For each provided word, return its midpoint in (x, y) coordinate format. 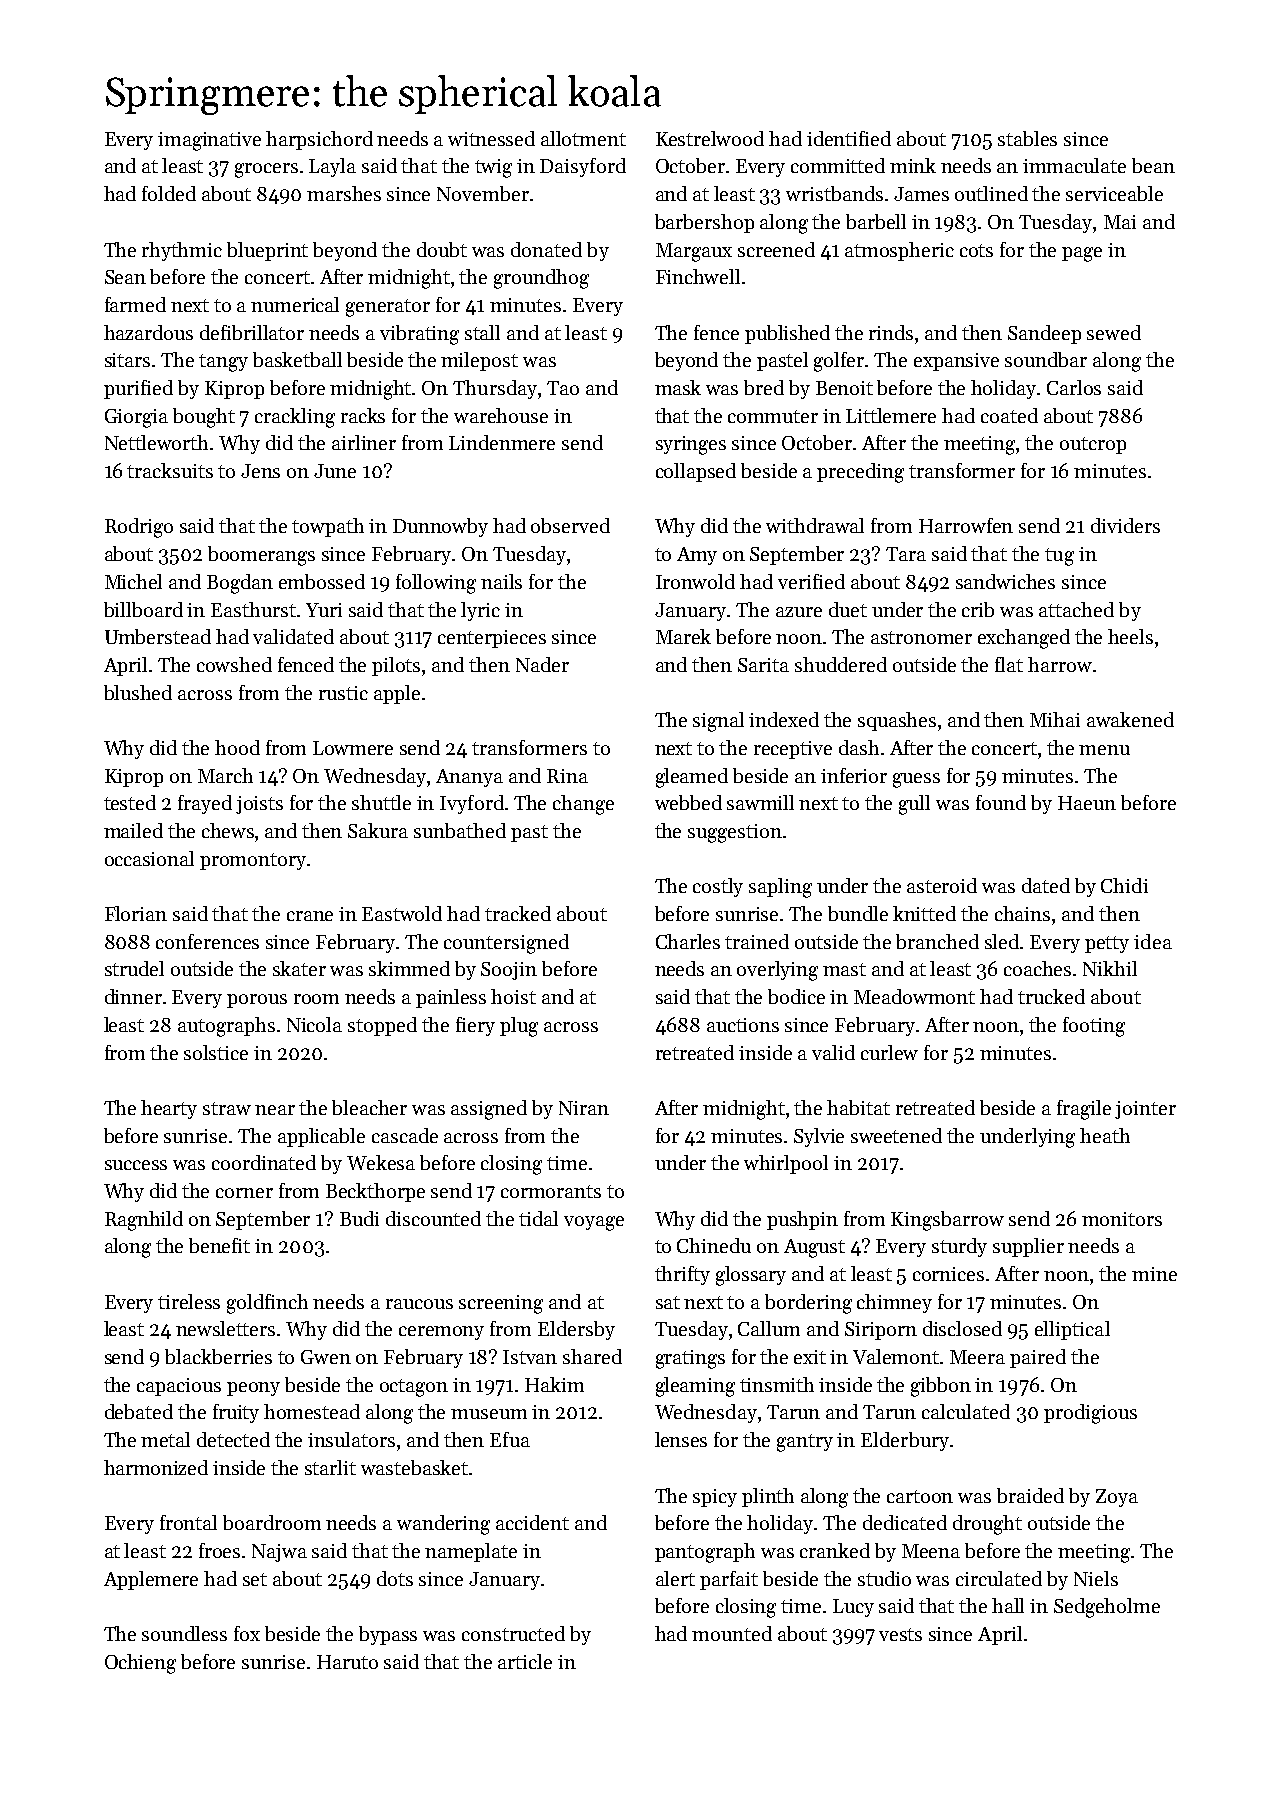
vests (900, 1634)
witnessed (491, 138)
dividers (1125, 525)
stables (1027, 138)
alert (675, 1578)
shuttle (381, 802)
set (255, 1579)
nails (501, 581)
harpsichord (319, 140)
